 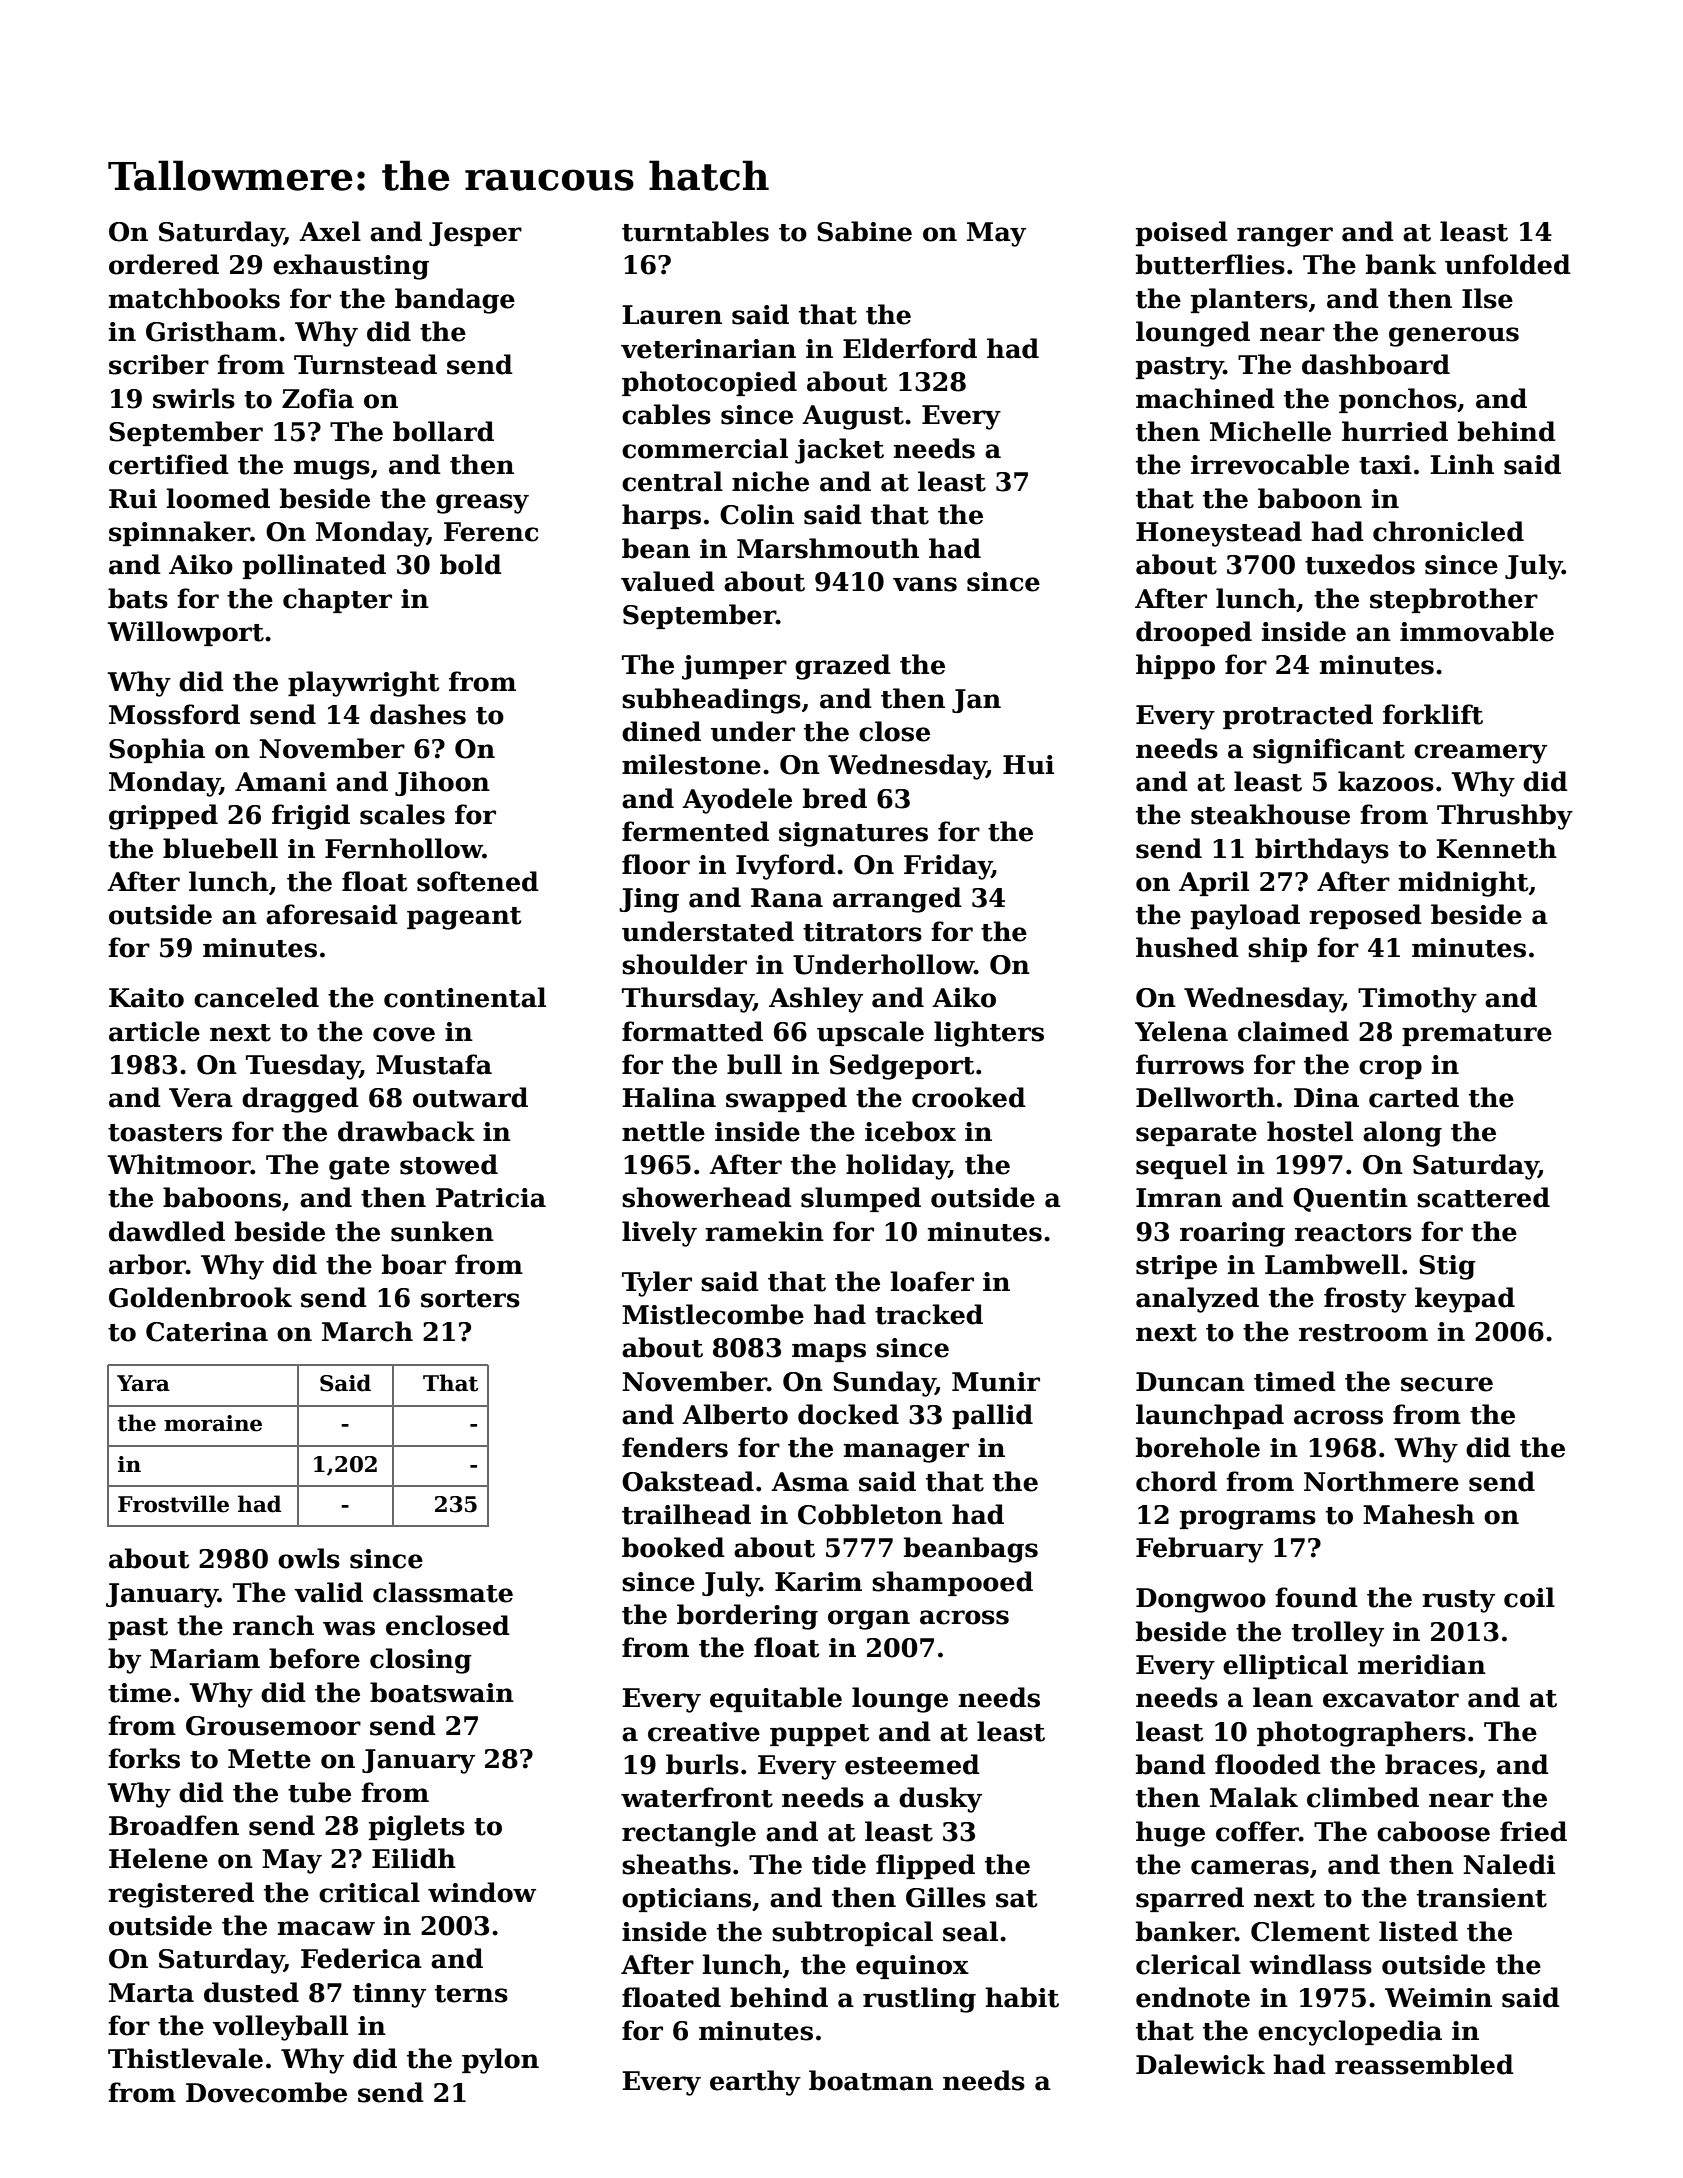 I want to click on Honeystead, so click(x=1219, y=534).
